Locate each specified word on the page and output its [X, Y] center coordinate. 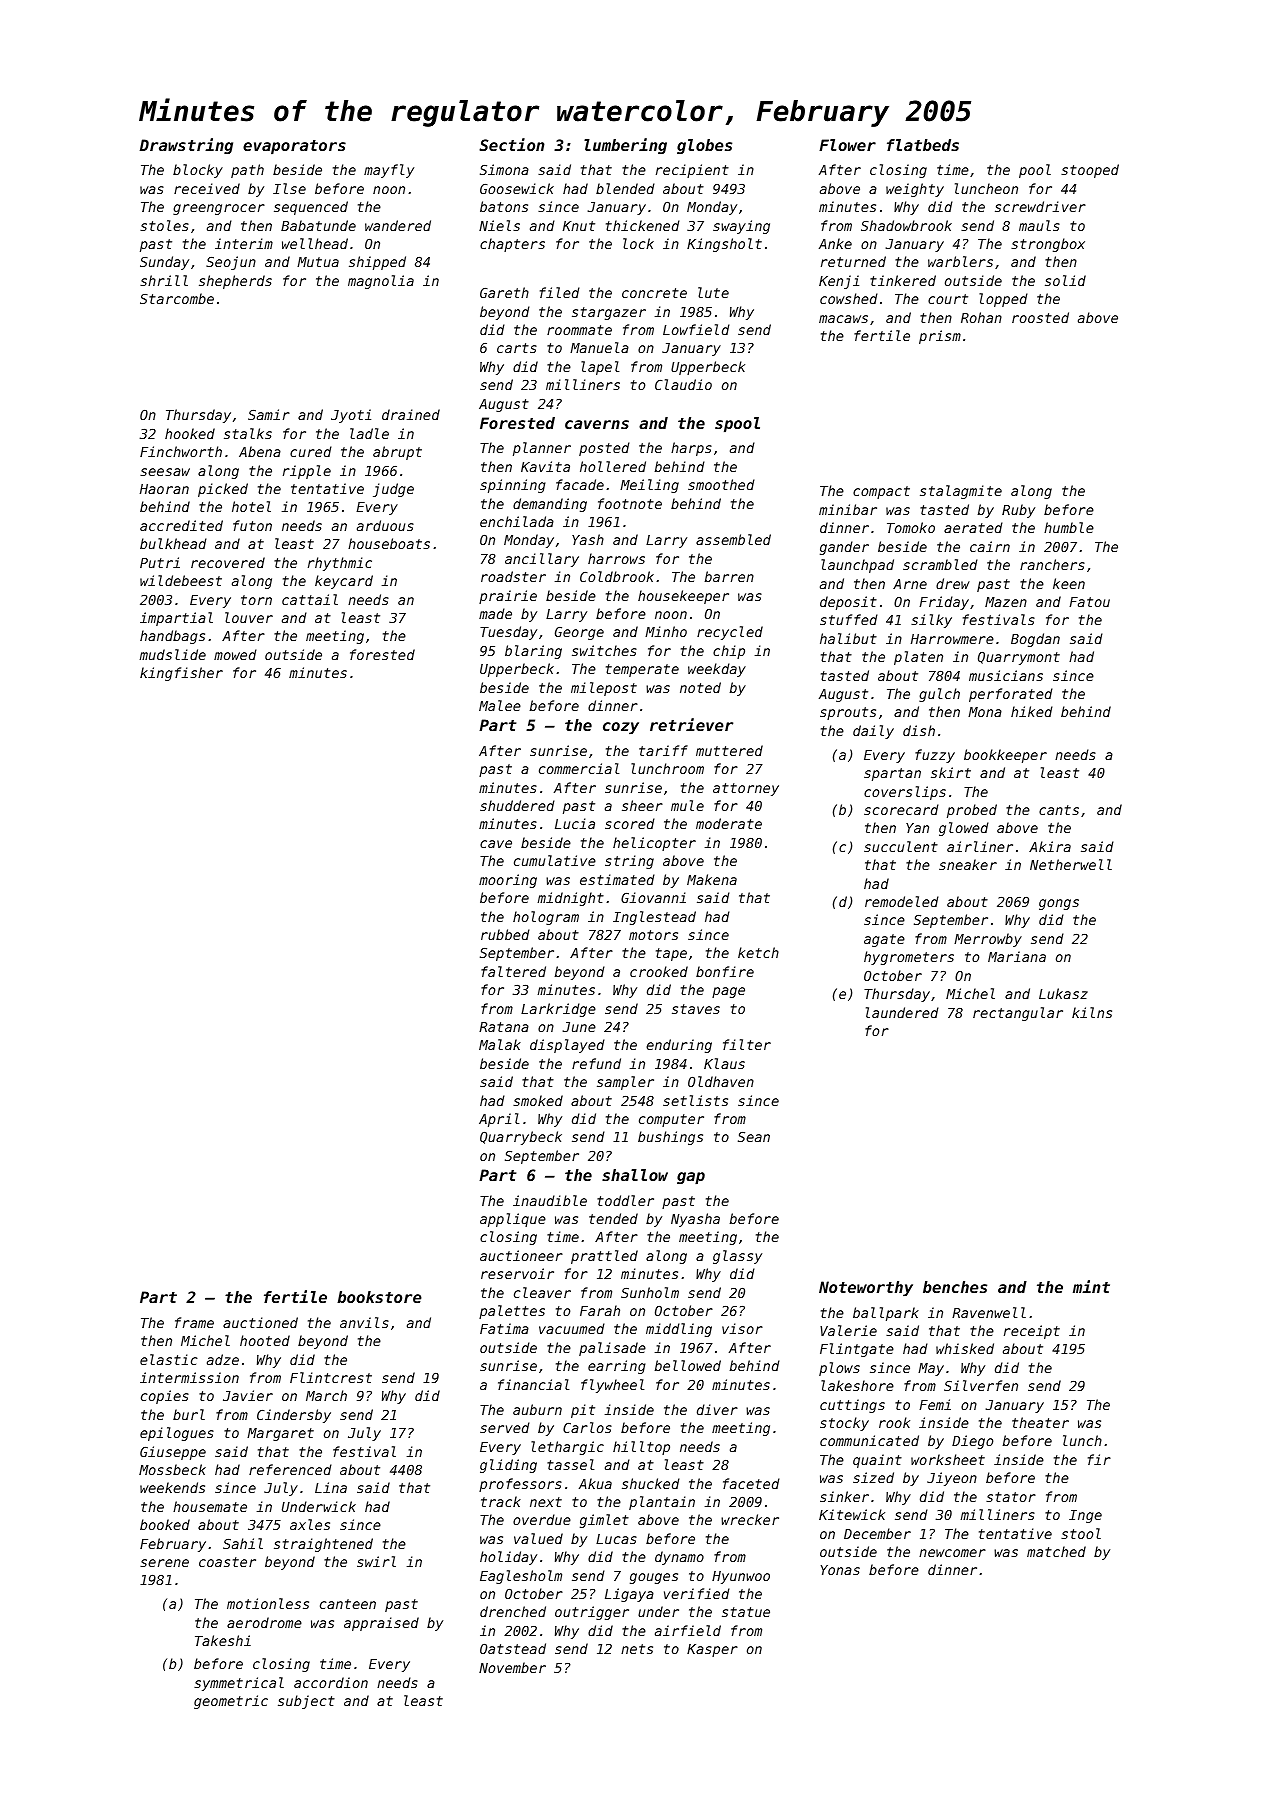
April [499, 1120]
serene [164, 1563]
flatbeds [923, 145]
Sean [754, 1137]
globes [704, 146]
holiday [508, 1558]
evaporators [294, 147]
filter [747, 1044]
